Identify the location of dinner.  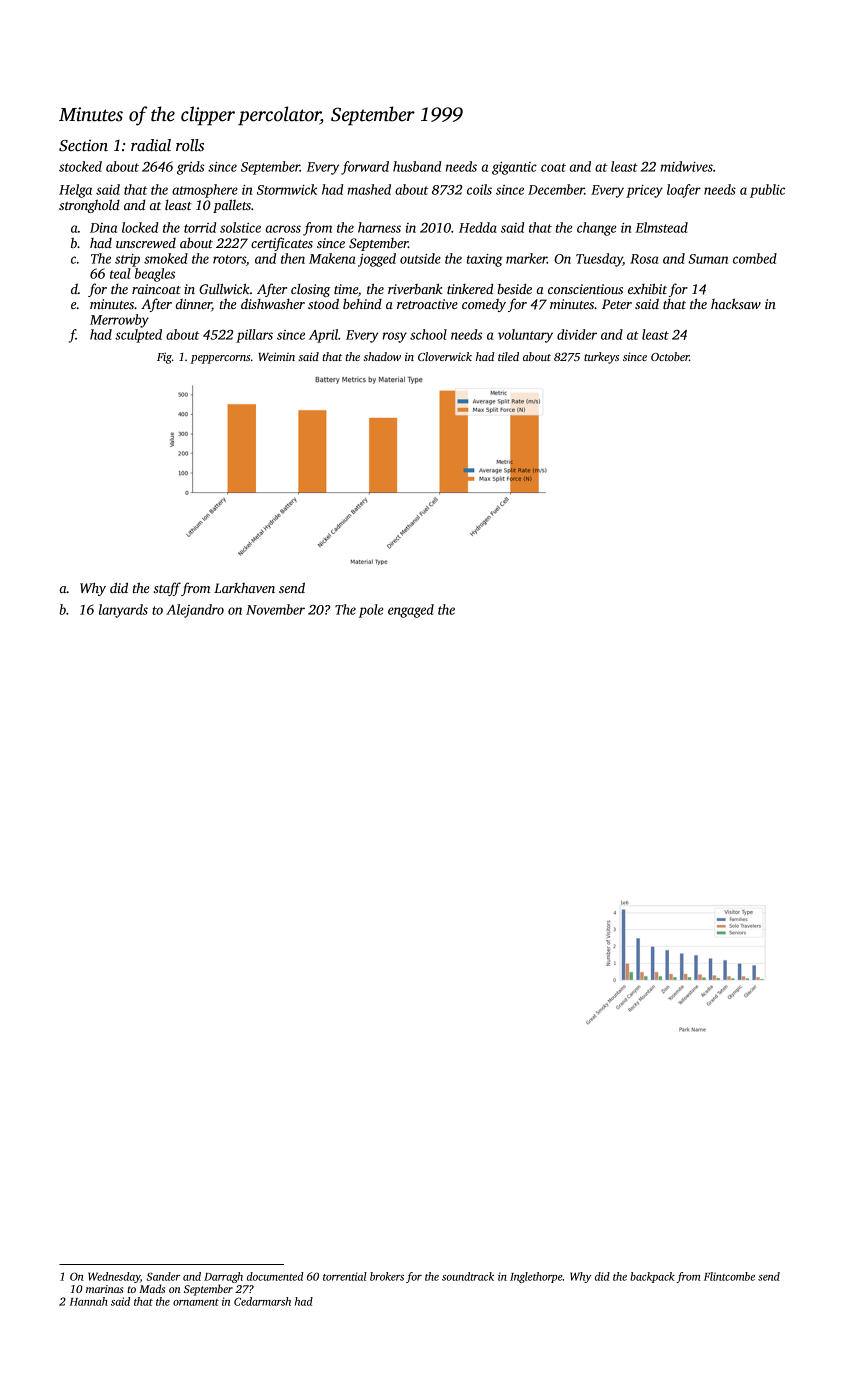
(194, 305).
